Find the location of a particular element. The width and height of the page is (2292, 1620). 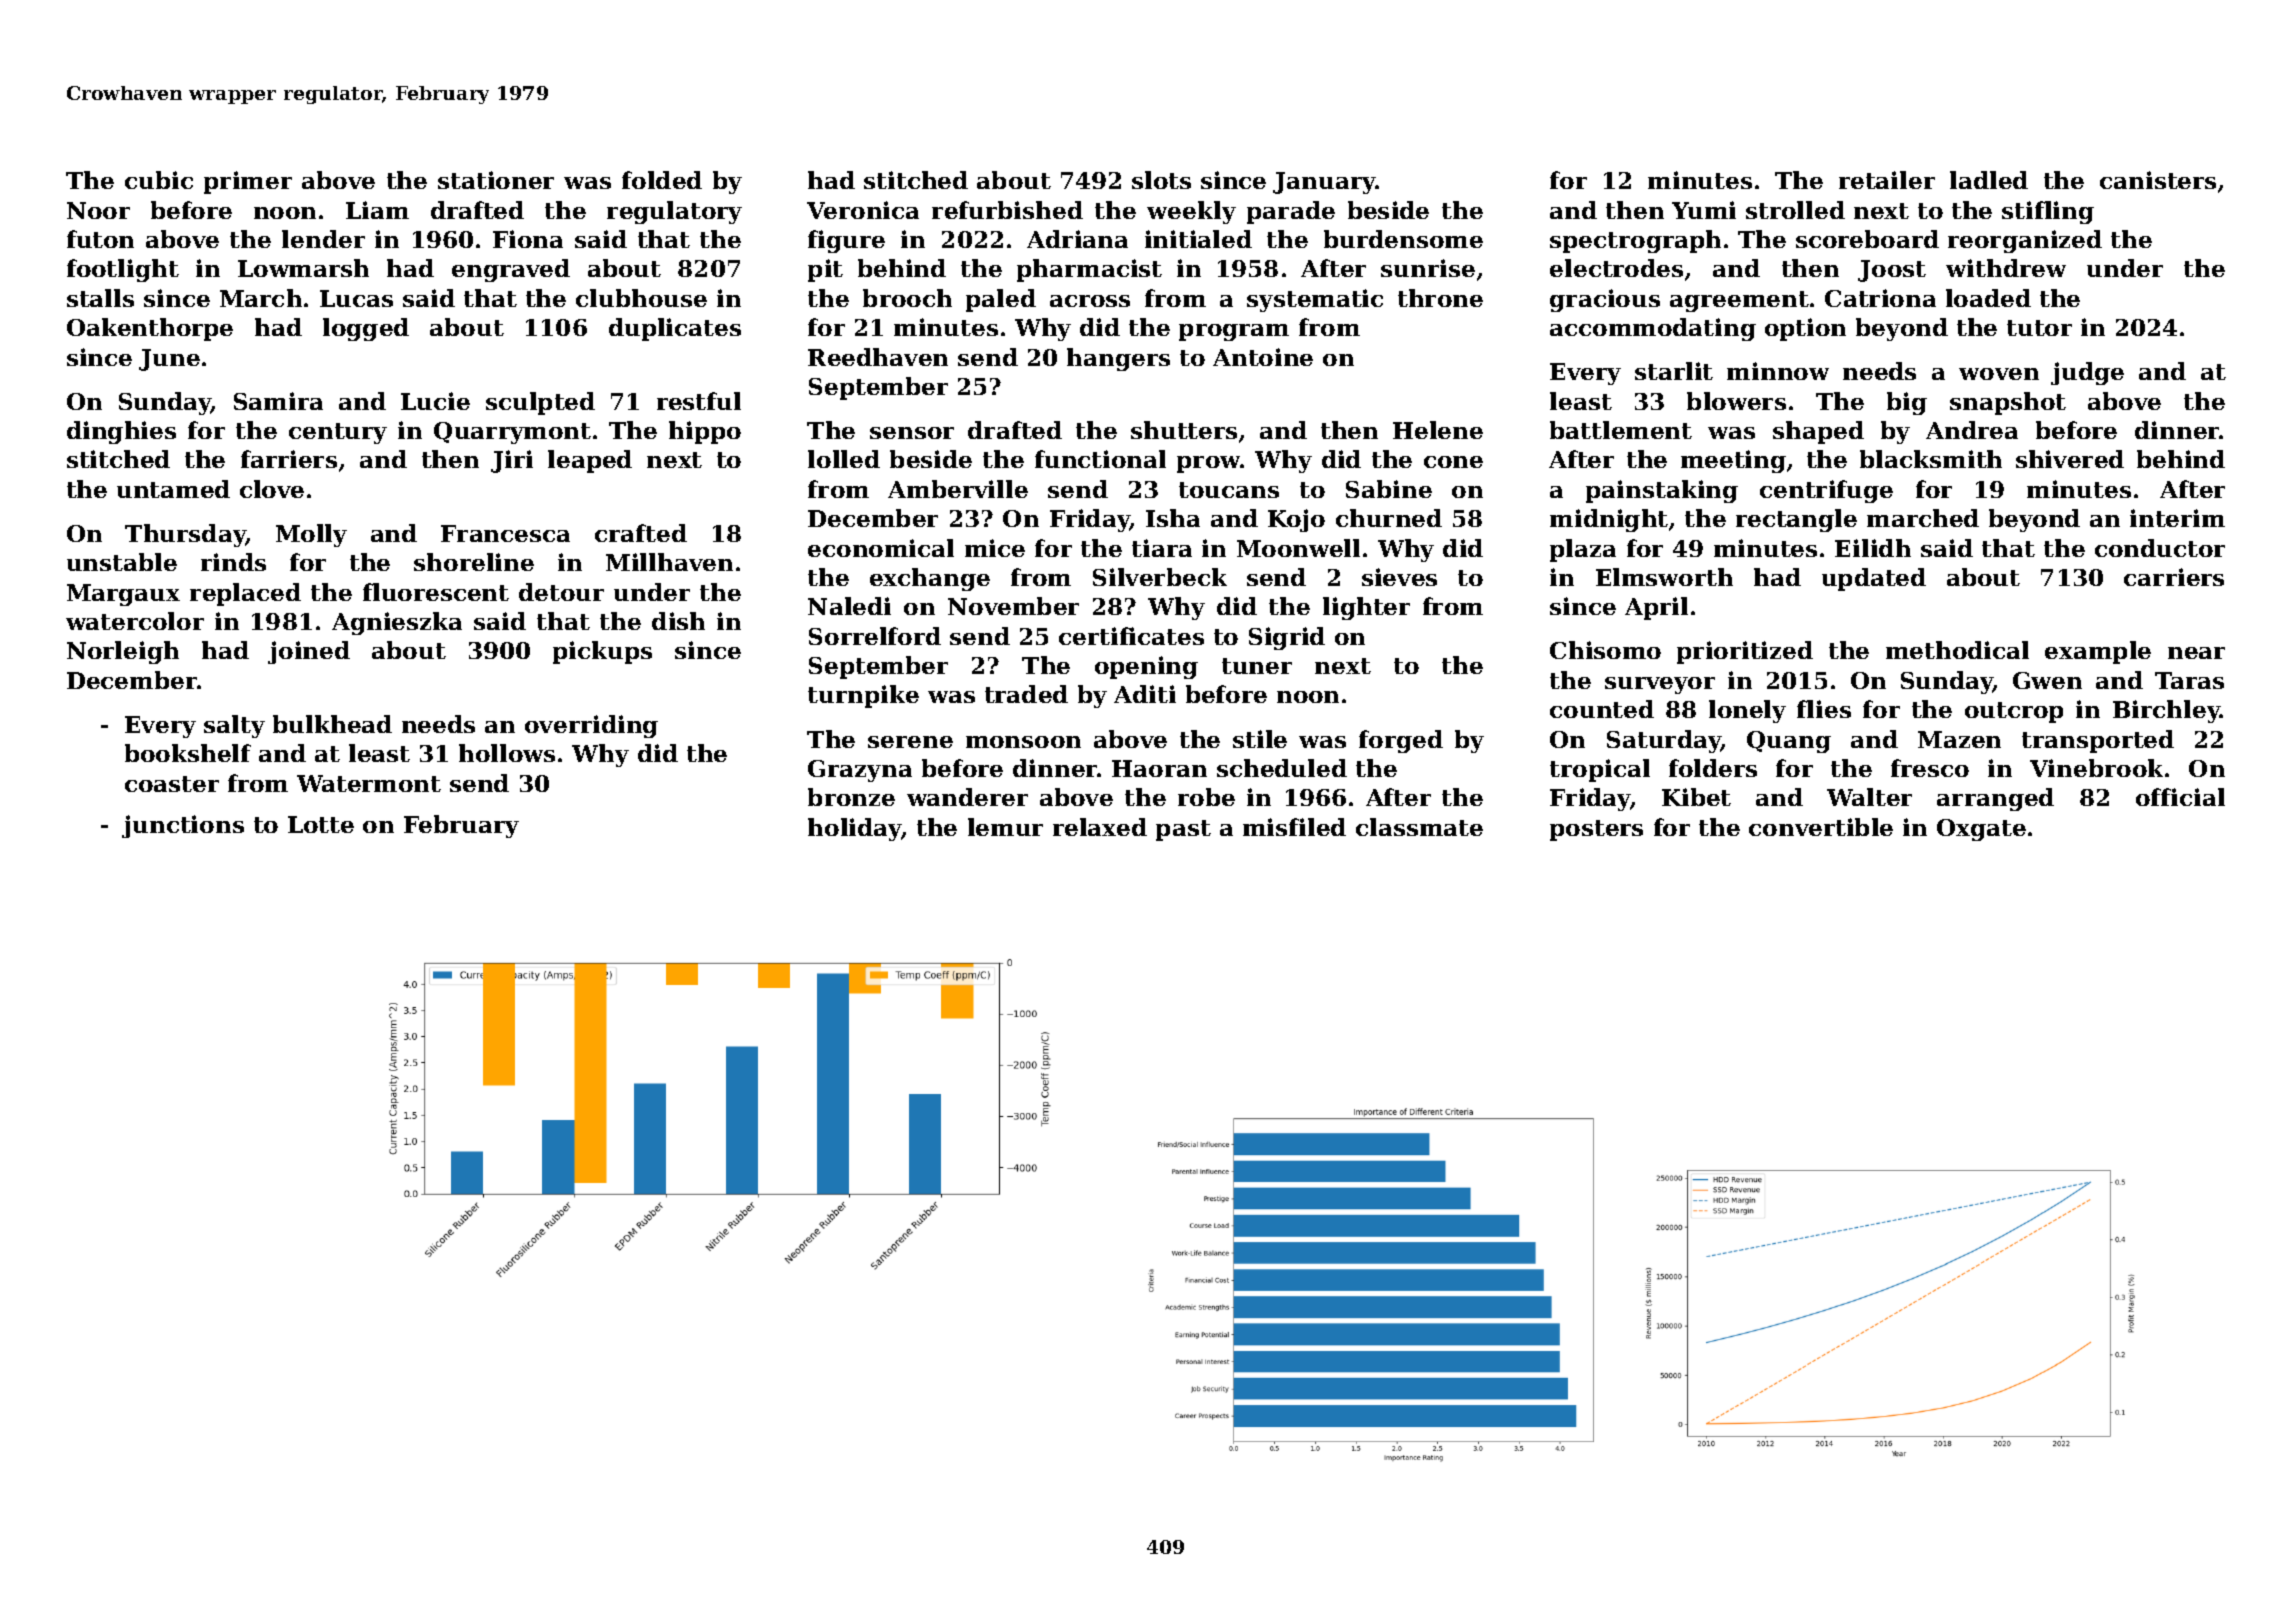

Yumi is located at coordinates (1704, 210).
